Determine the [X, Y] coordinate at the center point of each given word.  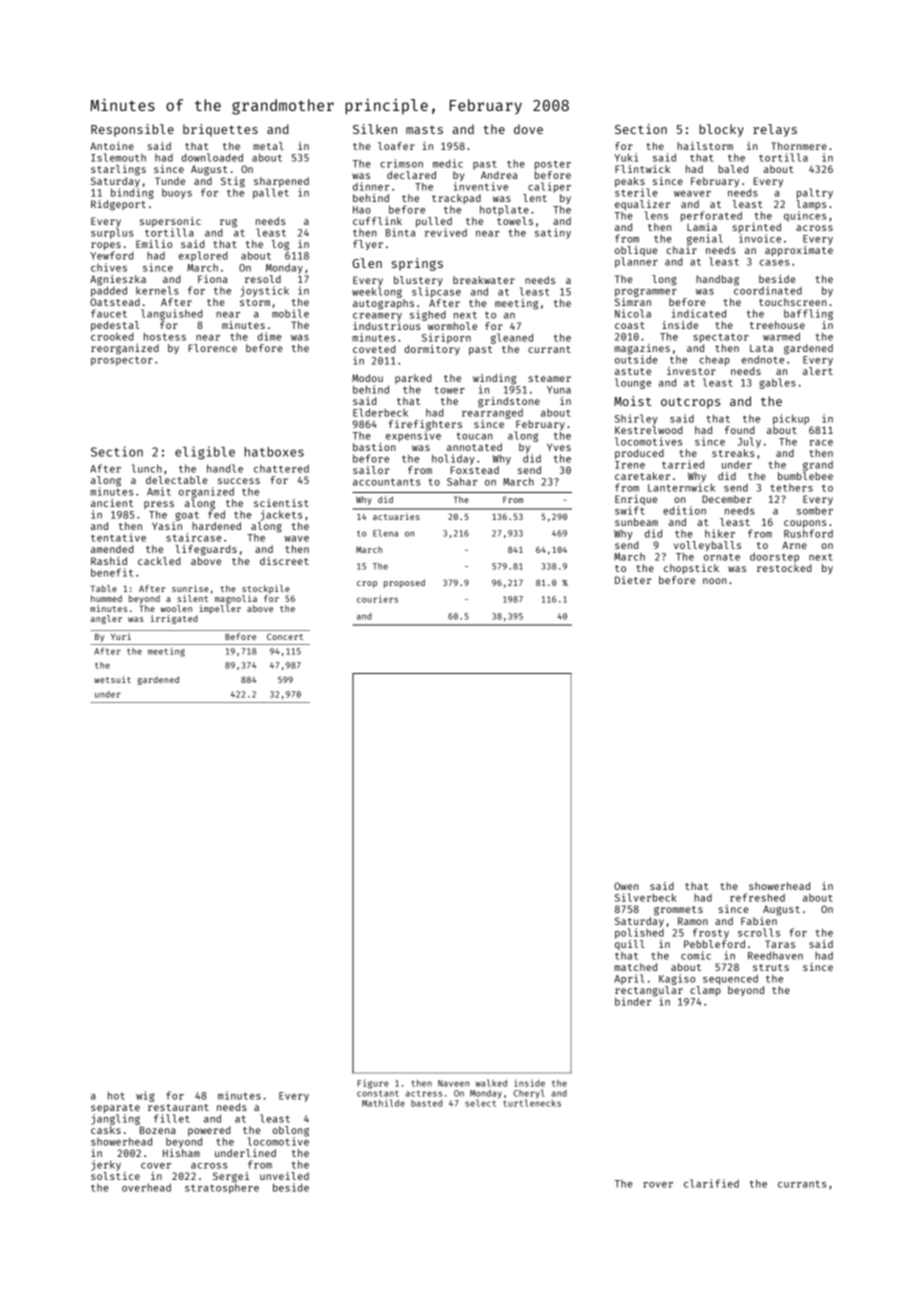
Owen [626, 886]
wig [145, 1096]
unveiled [284, 1176]
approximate [799, 251]
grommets [678, 911]
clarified [711, 1183]
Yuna [559, 390]
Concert [285, 636]
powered [209, 1131]
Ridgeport [118, 205]
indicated [699, 313]
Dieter [633, 580]
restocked [784, 568]
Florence [213, 348]
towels [515, 221]
